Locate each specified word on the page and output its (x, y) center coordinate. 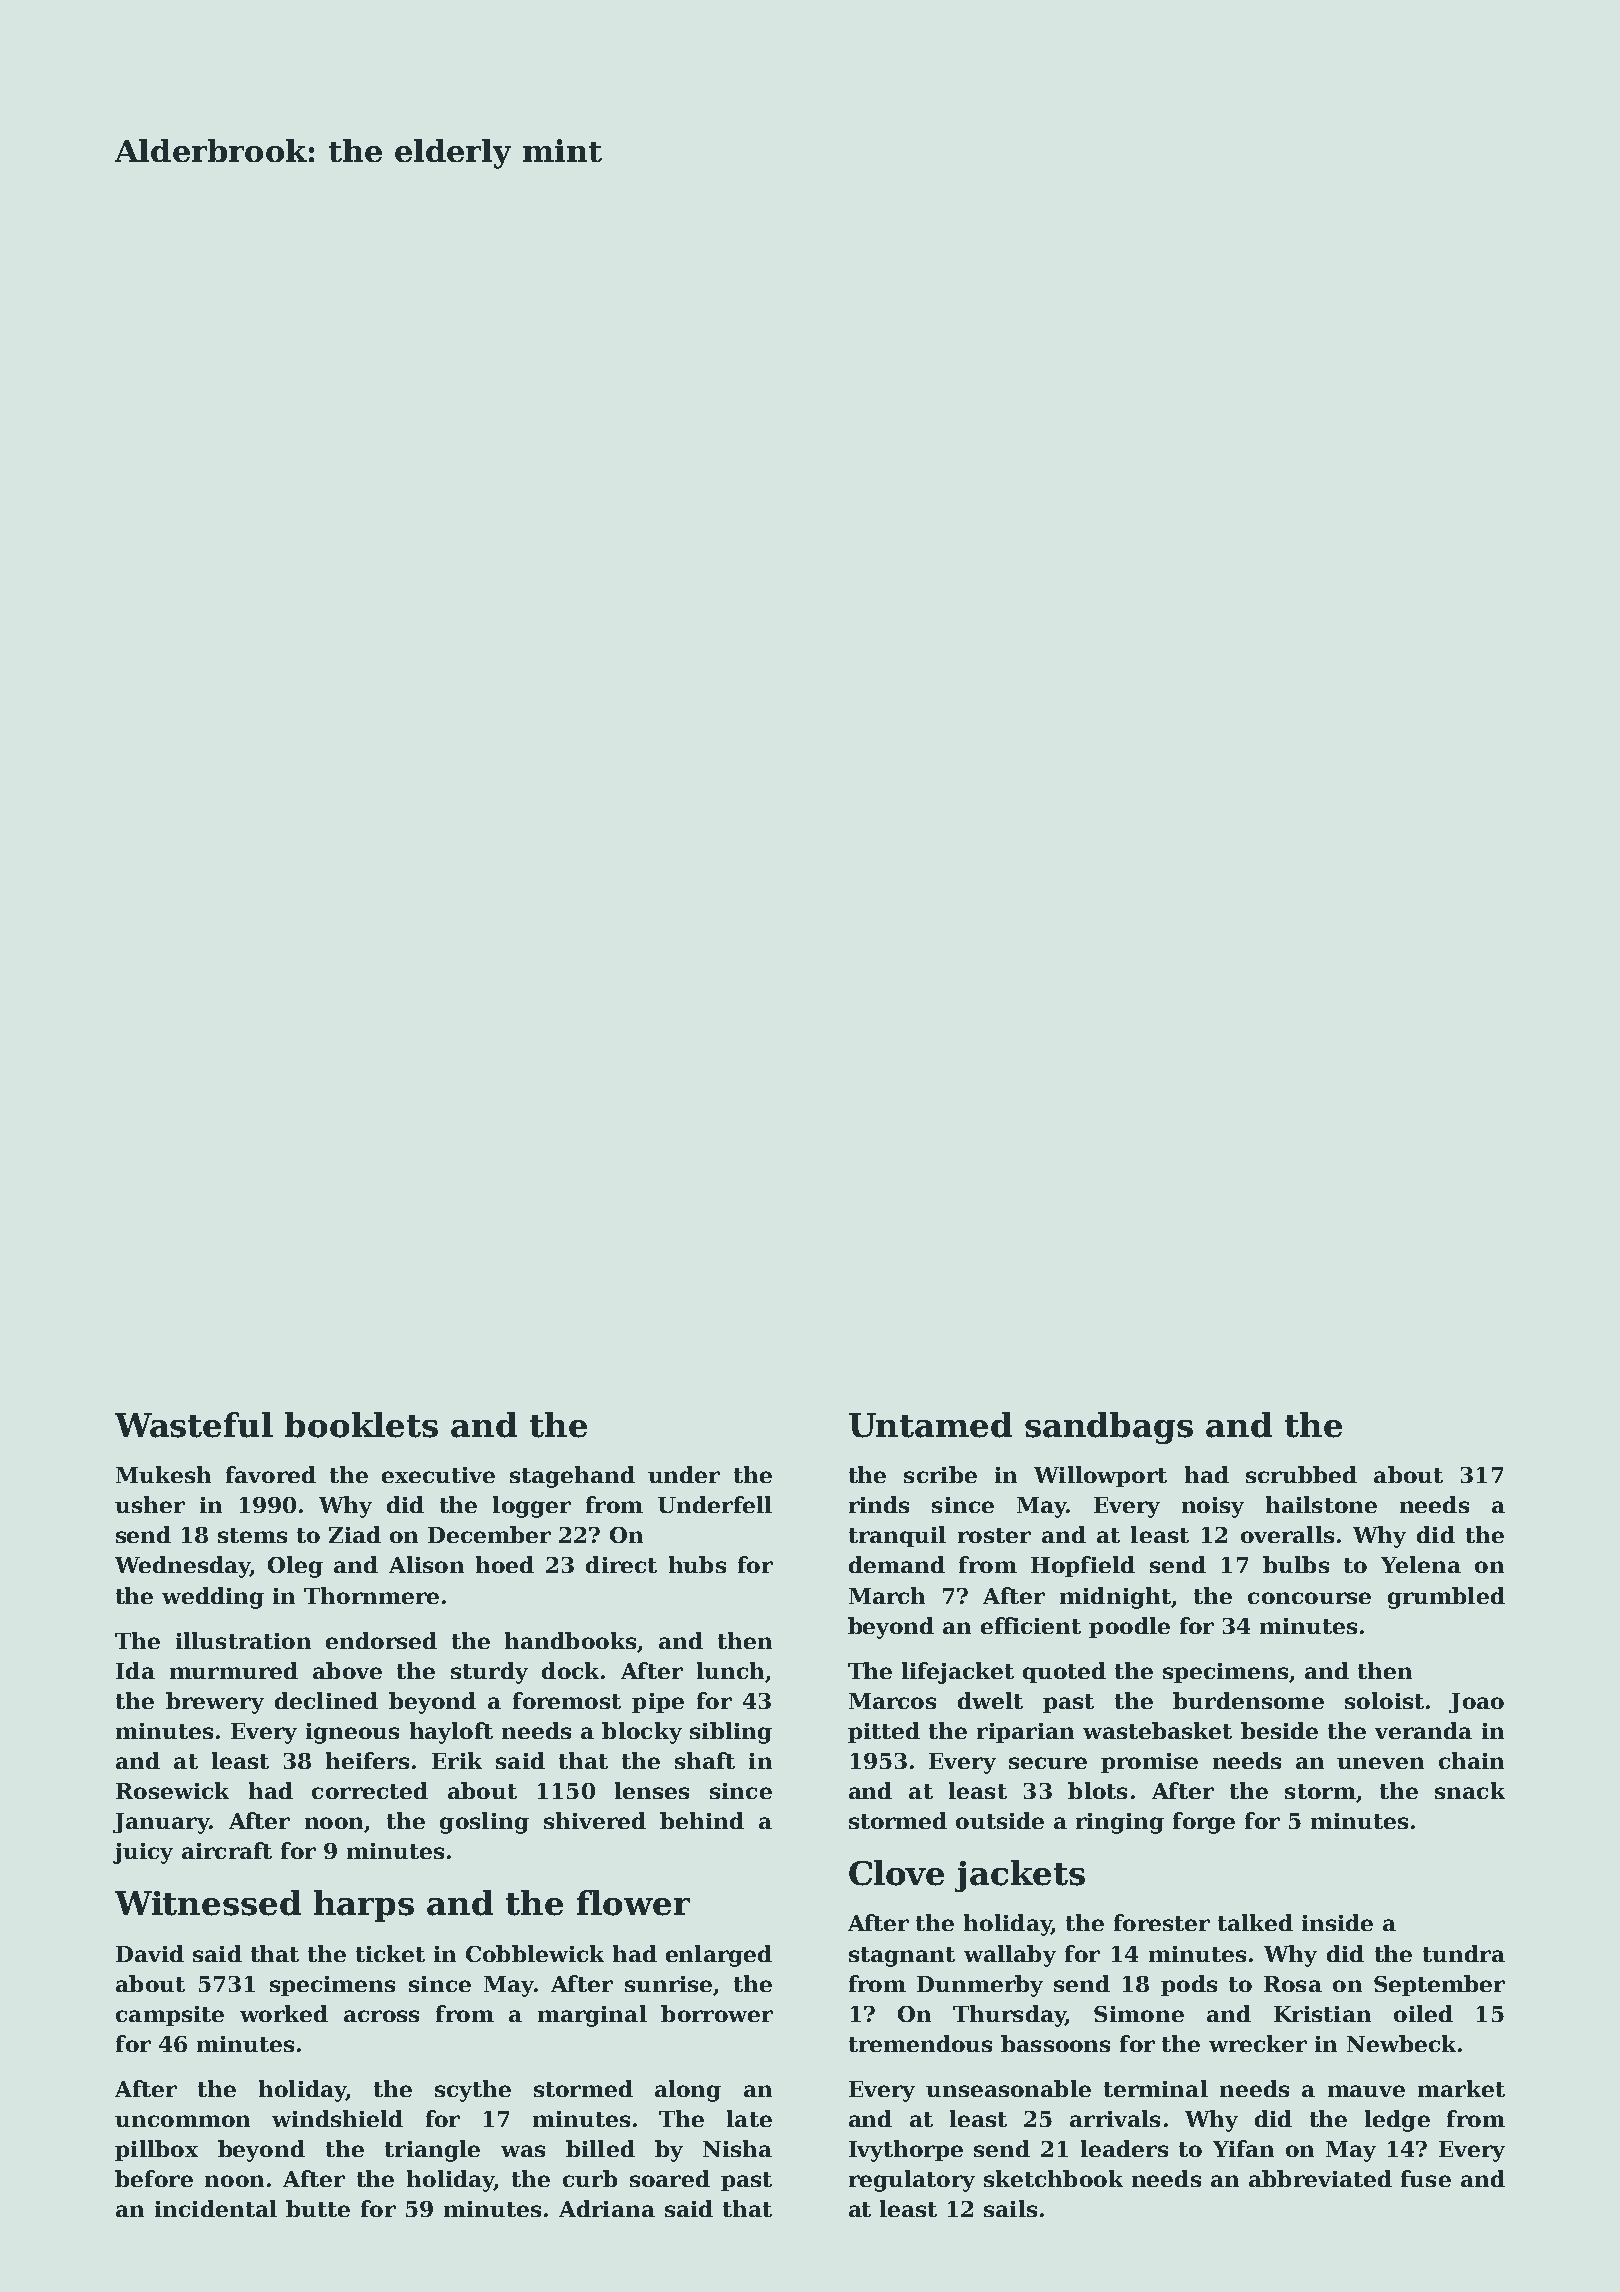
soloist (1384, 1700)
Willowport (1100, 1476)
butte (318, 2208)
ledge (1397, 2121)
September (1439, 1985)
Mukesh (163, 1474)
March (887, 1595)
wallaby (1010, 1956)
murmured (234, 1670)
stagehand (572, 1477)
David (150, 1953)
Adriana (607, 2208)
